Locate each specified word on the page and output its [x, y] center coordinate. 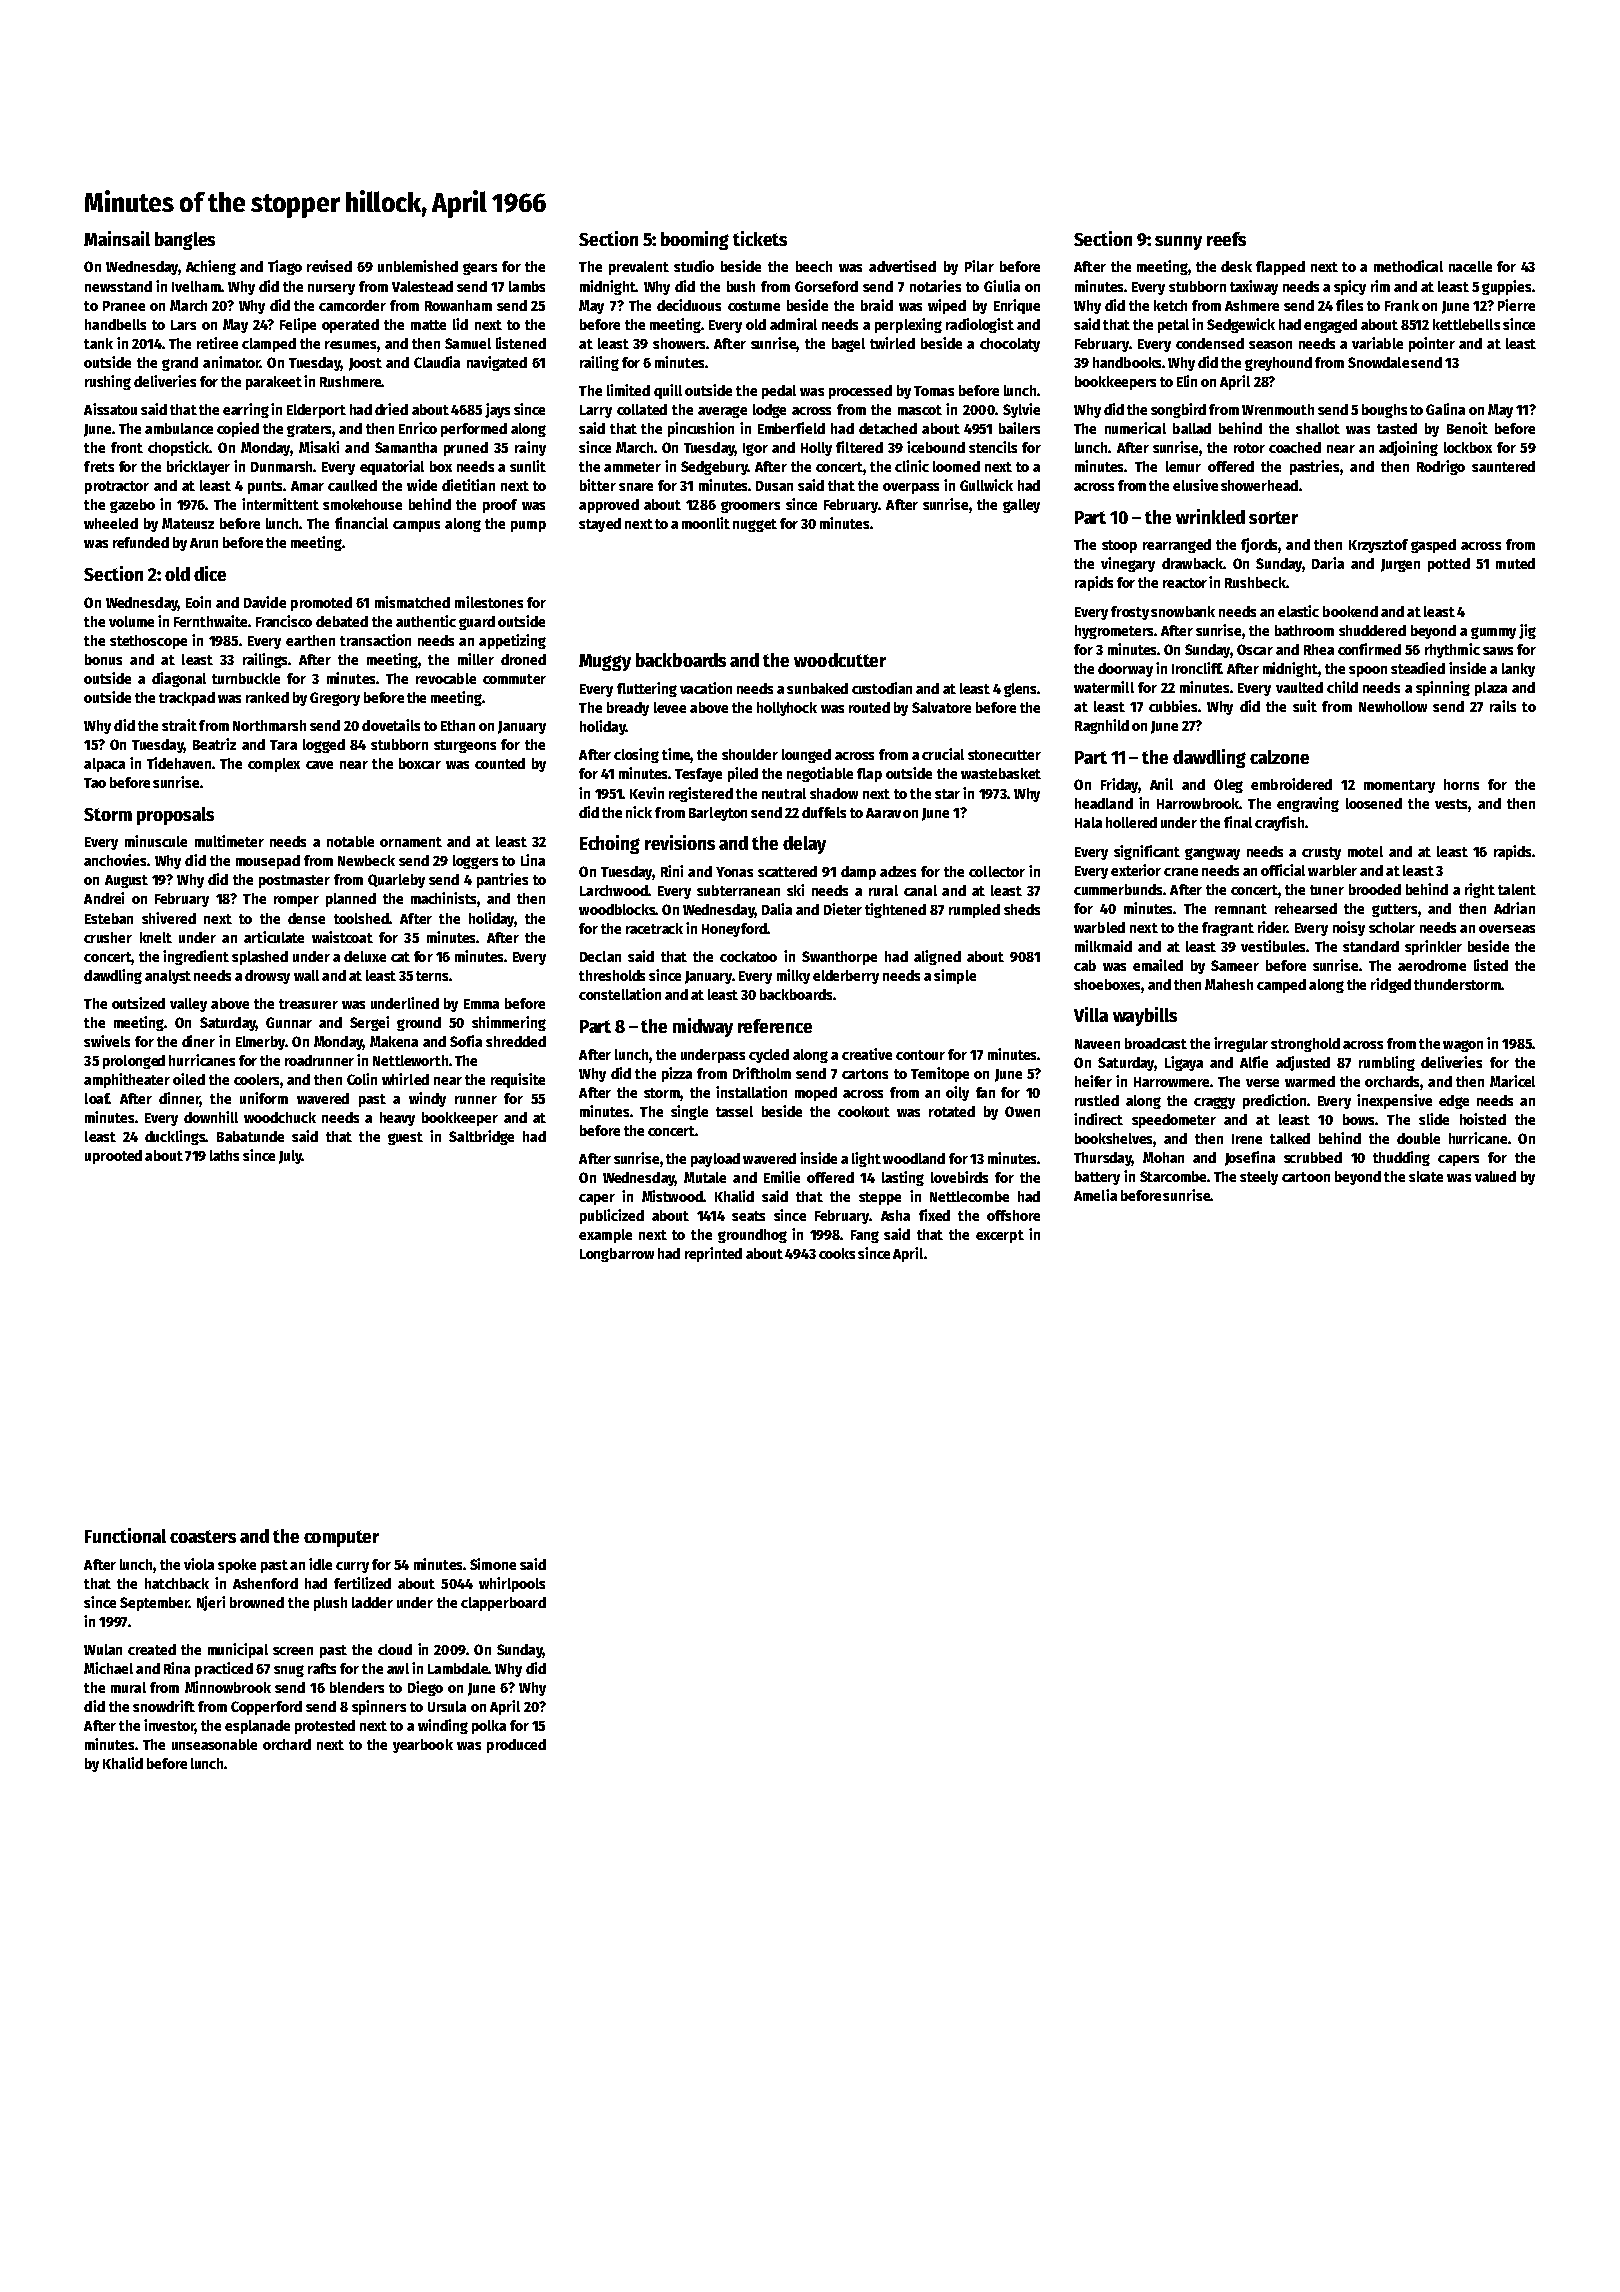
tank [98, 343]
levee [670, 707]
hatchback [177, 1583]
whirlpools [512, 1584]
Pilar [979, 266]
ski [795, 890]
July [290, 1157]
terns [432, 976]
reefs [1226, 239]
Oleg [1228, 786]
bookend [1350, 611]
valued [1495, 1176]
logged [324, 746]
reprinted [713, 1254]
